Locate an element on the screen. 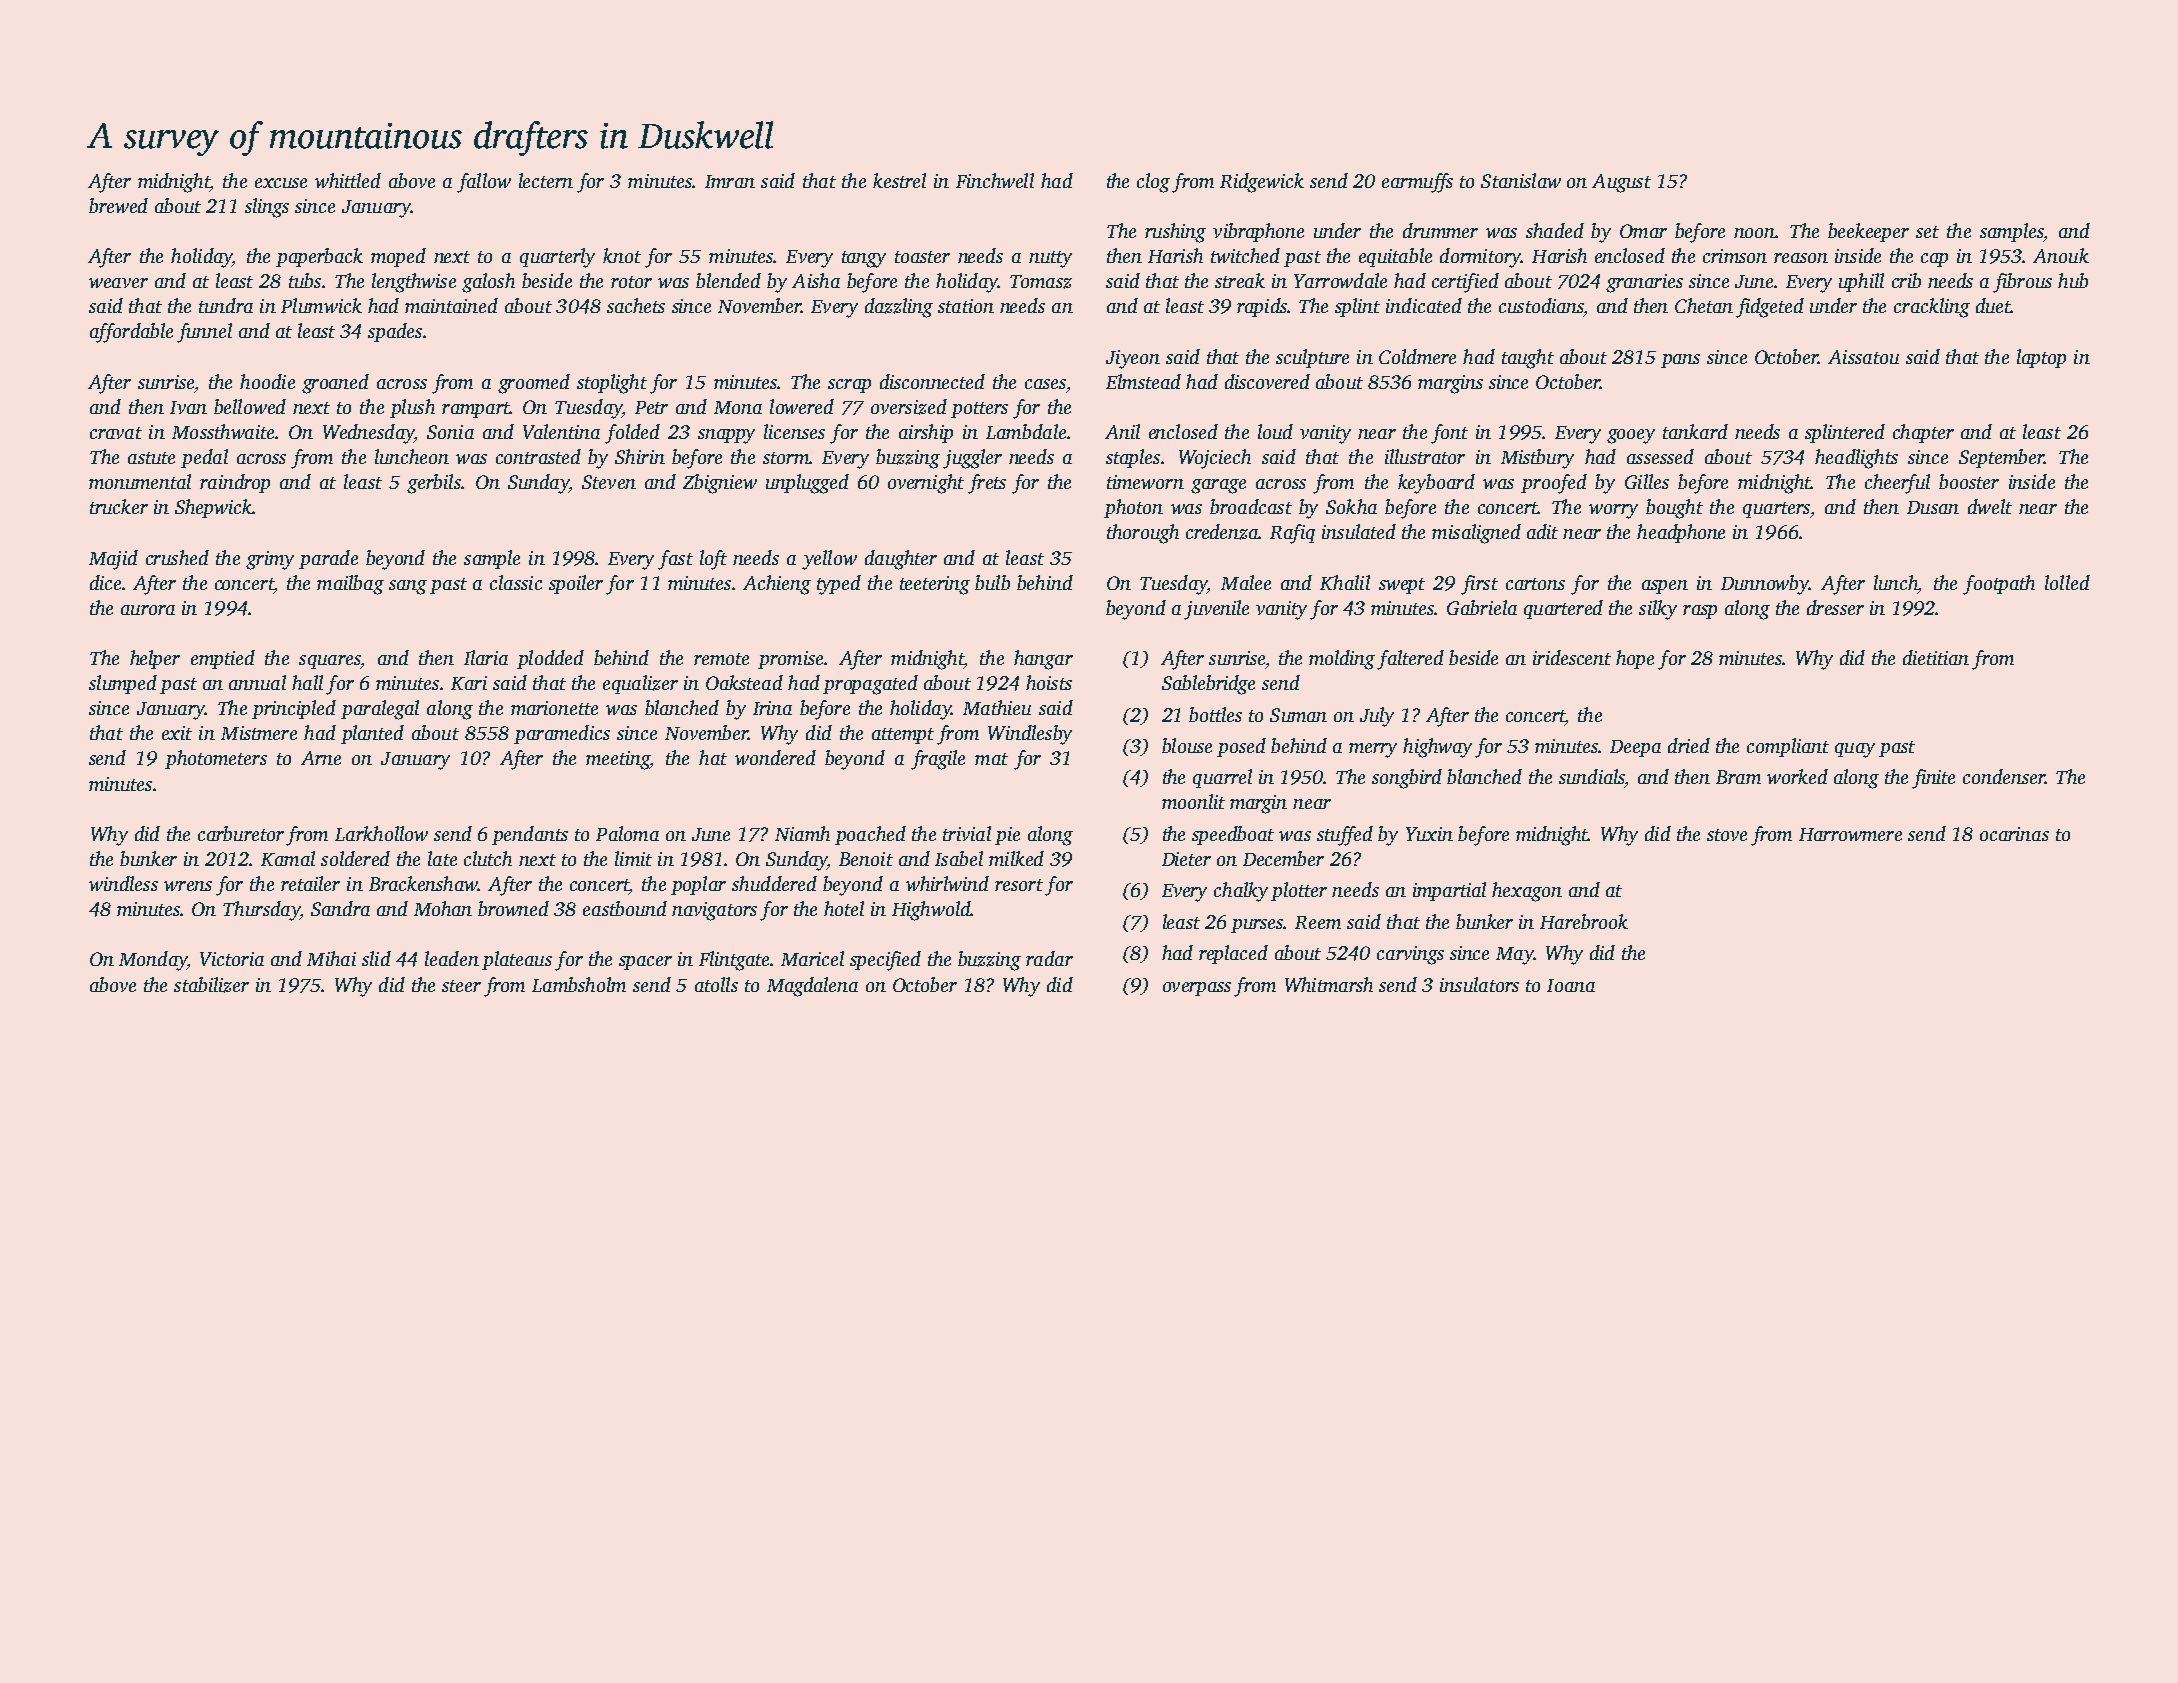  set is located at coordinates (1927, 232).
